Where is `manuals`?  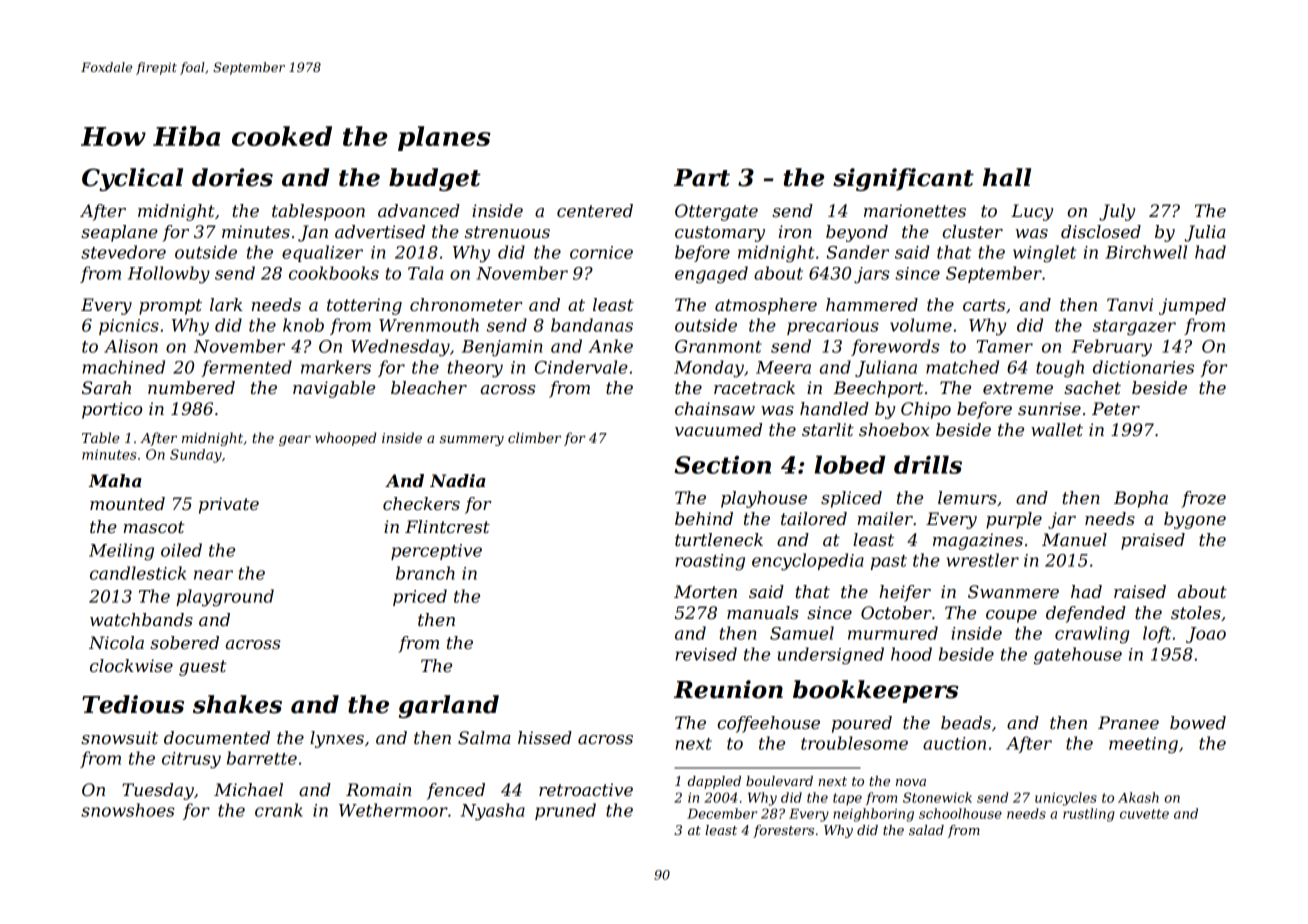 manuals is located at coordinates (762, 612).
